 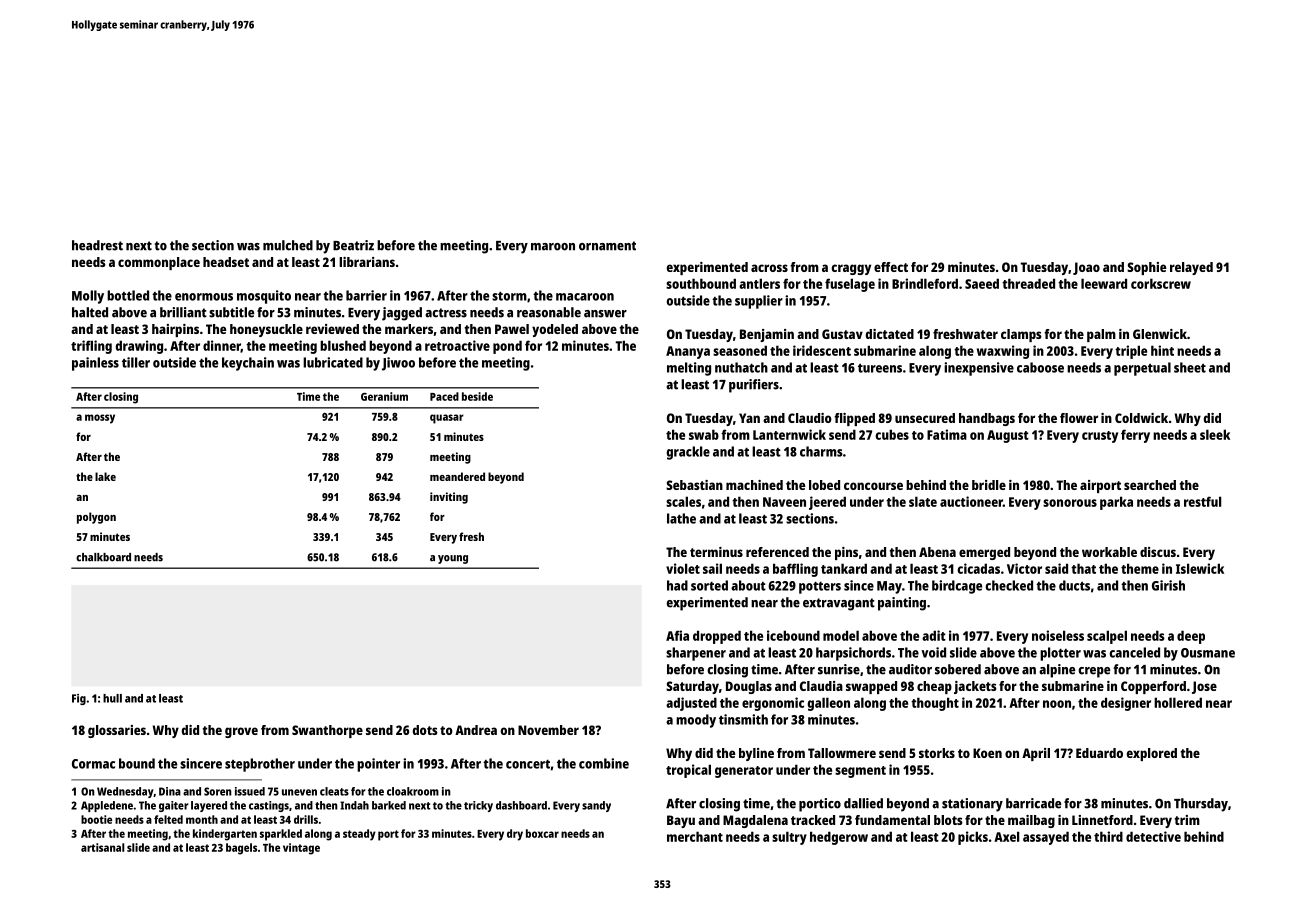 I want to click on keychain, so click(x=248, y=364).
